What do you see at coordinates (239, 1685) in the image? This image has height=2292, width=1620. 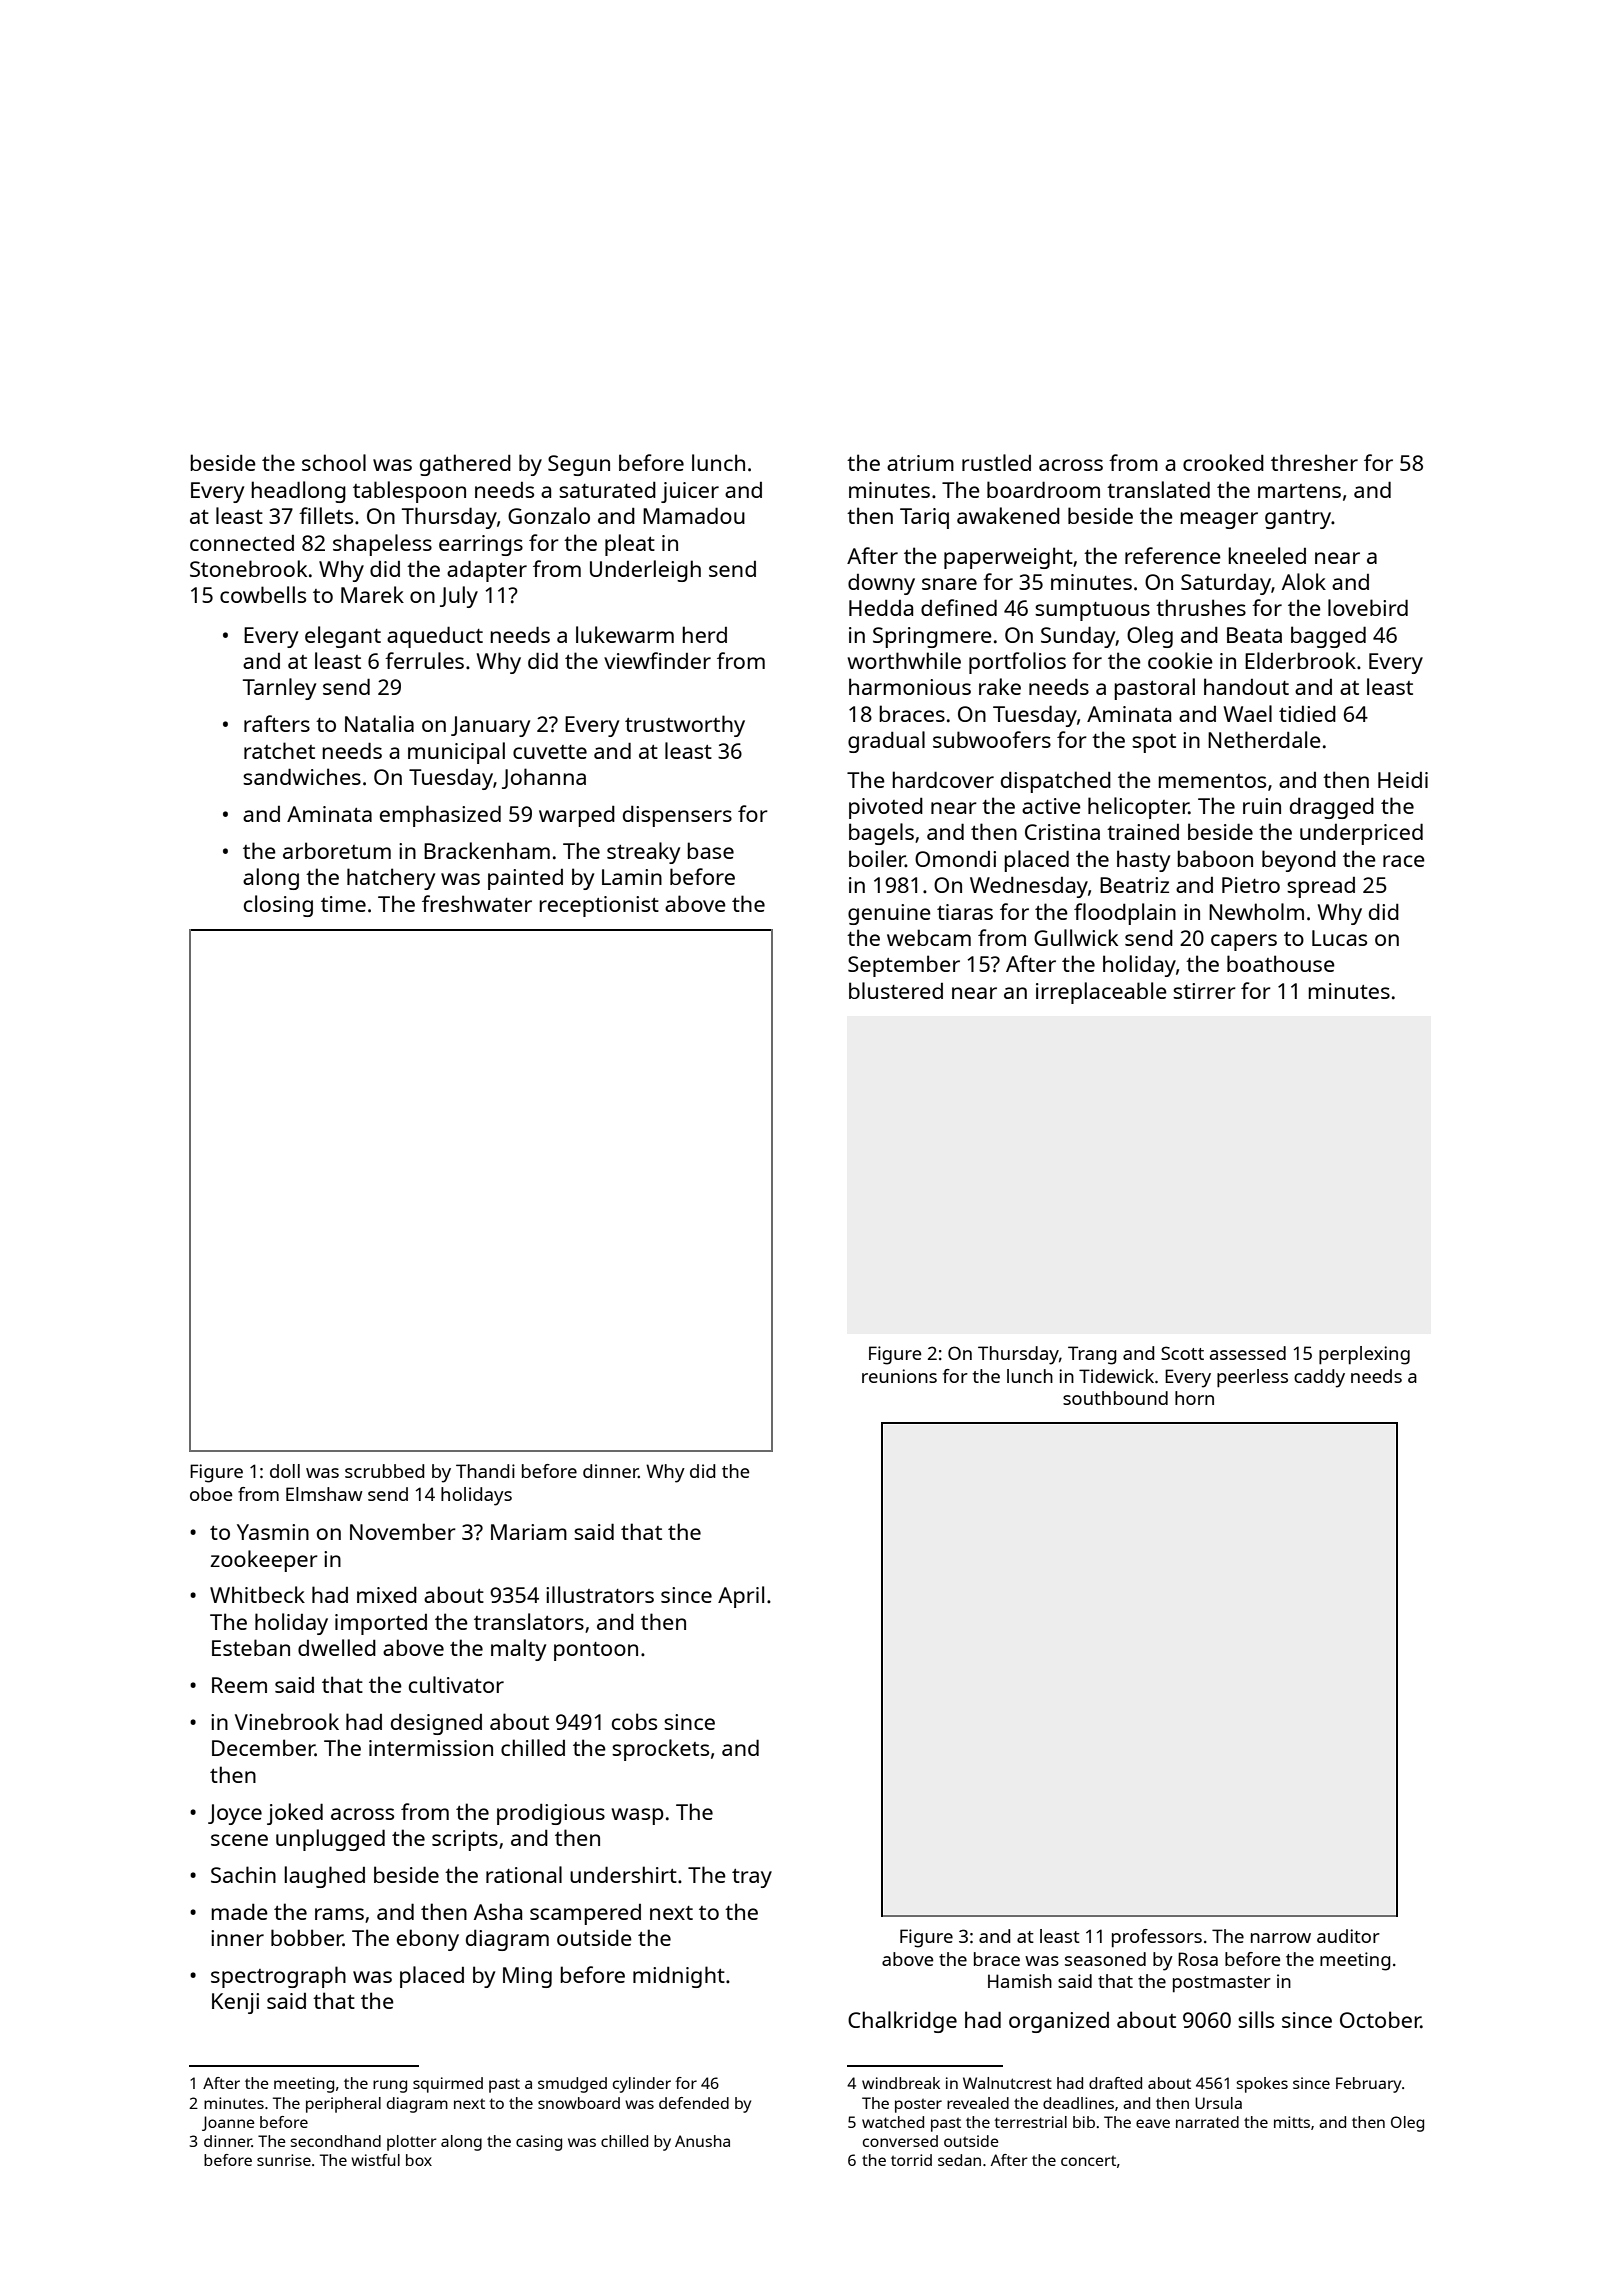 I see `Reem` at bounding box center [239, 1685].
